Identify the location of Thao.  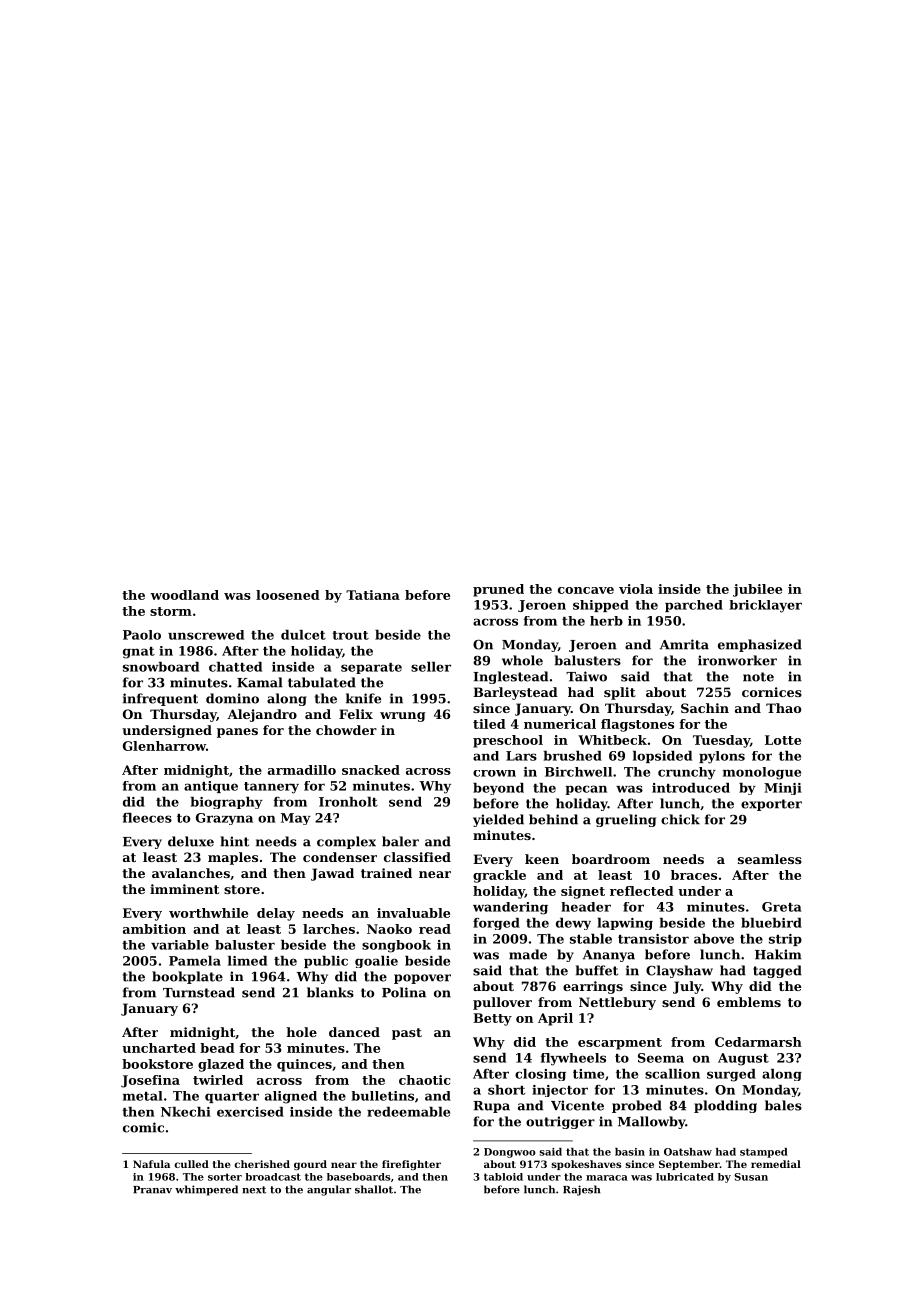
(783, 708).
